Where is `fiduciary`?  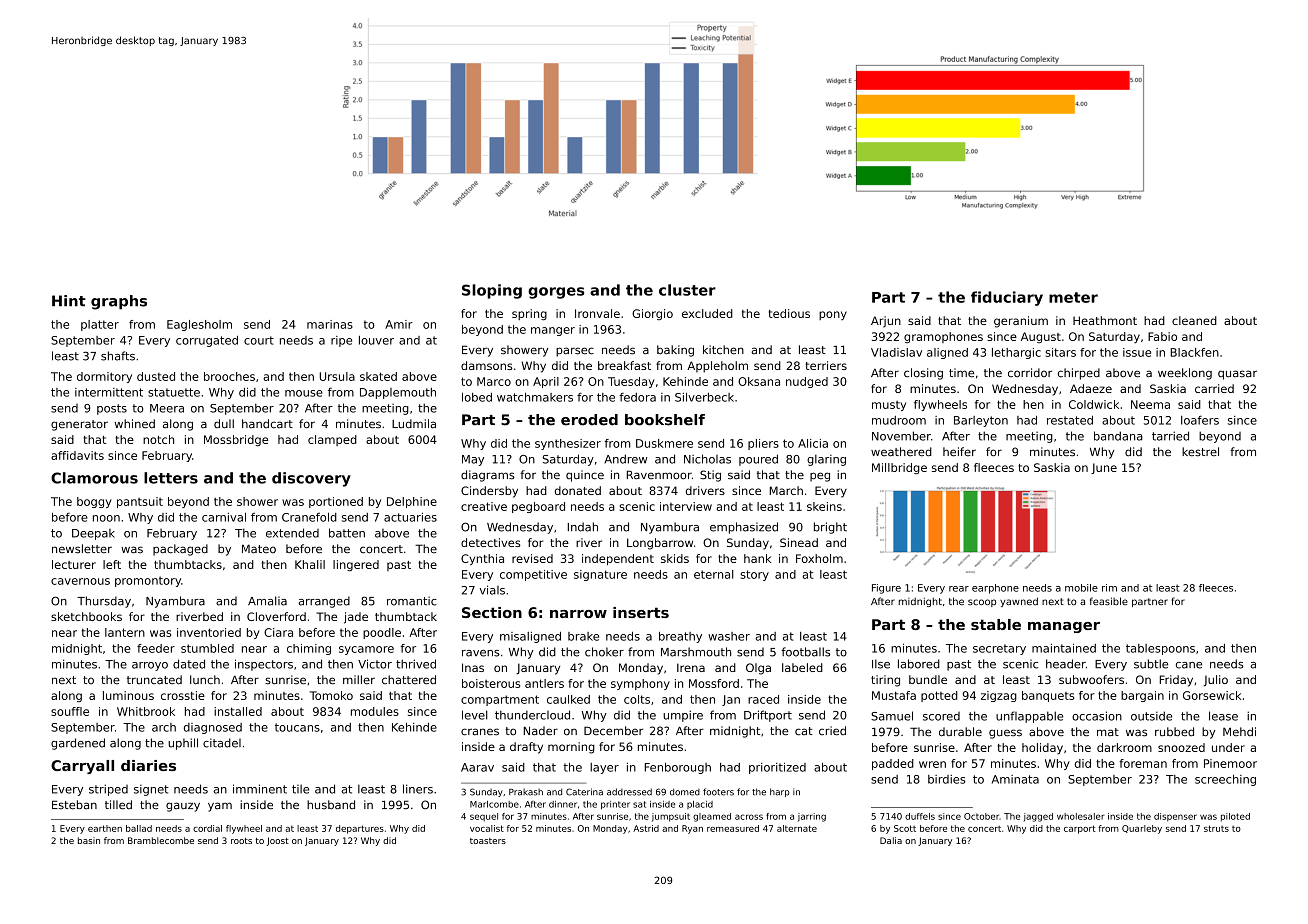 fiduciary is located at coordinates (1007, 298).
